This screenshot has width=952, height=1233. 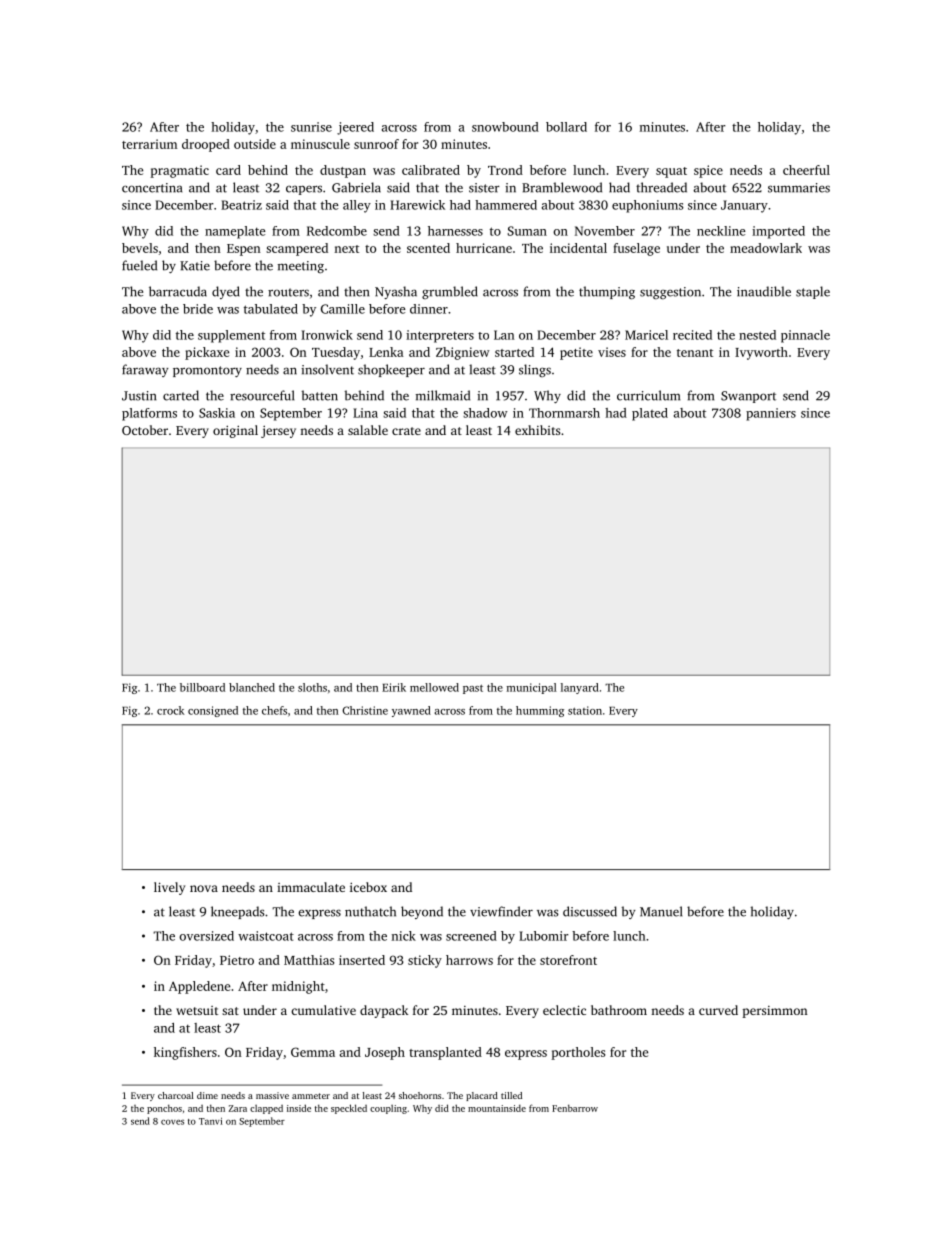 What do you see at coordinates (670, 293) in the screenshot?
I see `suggestion` at bounding box center [670, 293].
